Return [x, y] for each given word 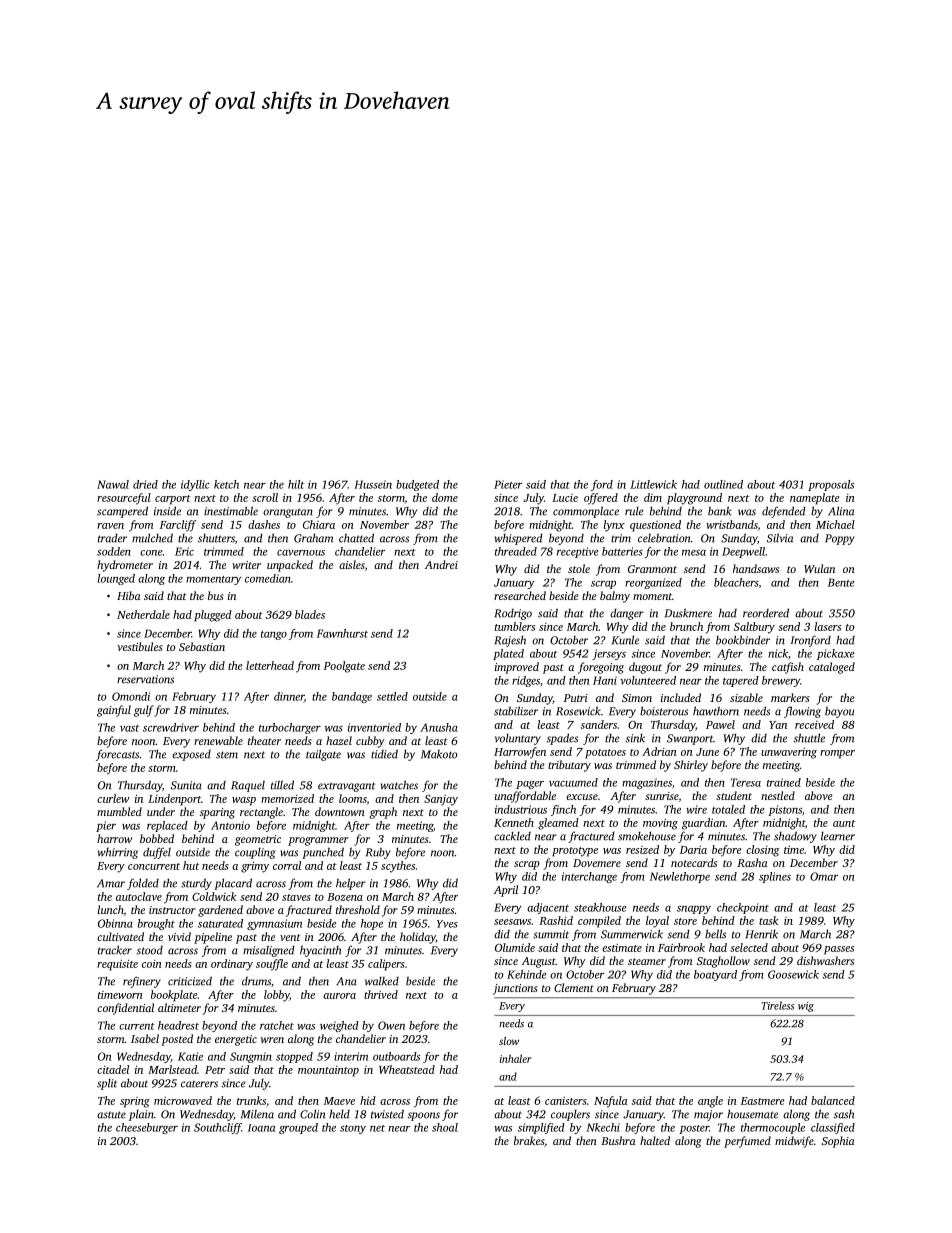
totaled [728, 809]
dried [145, 484]
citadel [113, 1069]
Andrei [441, 564]
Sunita [186, 785]
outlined [723, 484]
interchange [589, 877]
